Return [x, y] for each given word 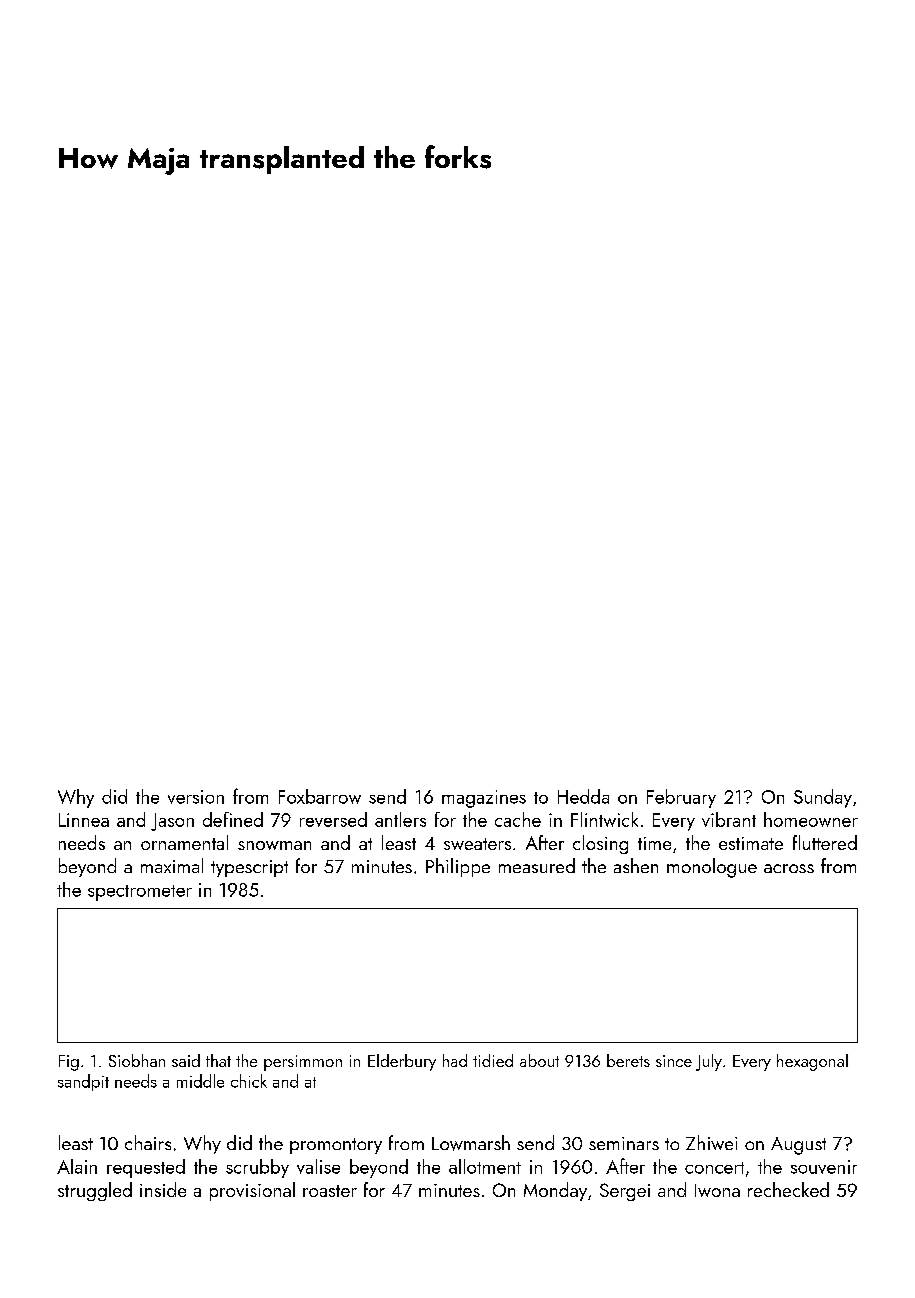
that [218, 1060]
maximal [172, 865]
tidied [493, 1060]
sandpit [83, 1082]
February [681, 798]
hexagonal [812, 1062]
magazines [484, 799]
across [789, 868]
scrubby [257, 1168]
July [709, 1062]
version [196, 797]
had [455, 1060]
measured [537, 865]
